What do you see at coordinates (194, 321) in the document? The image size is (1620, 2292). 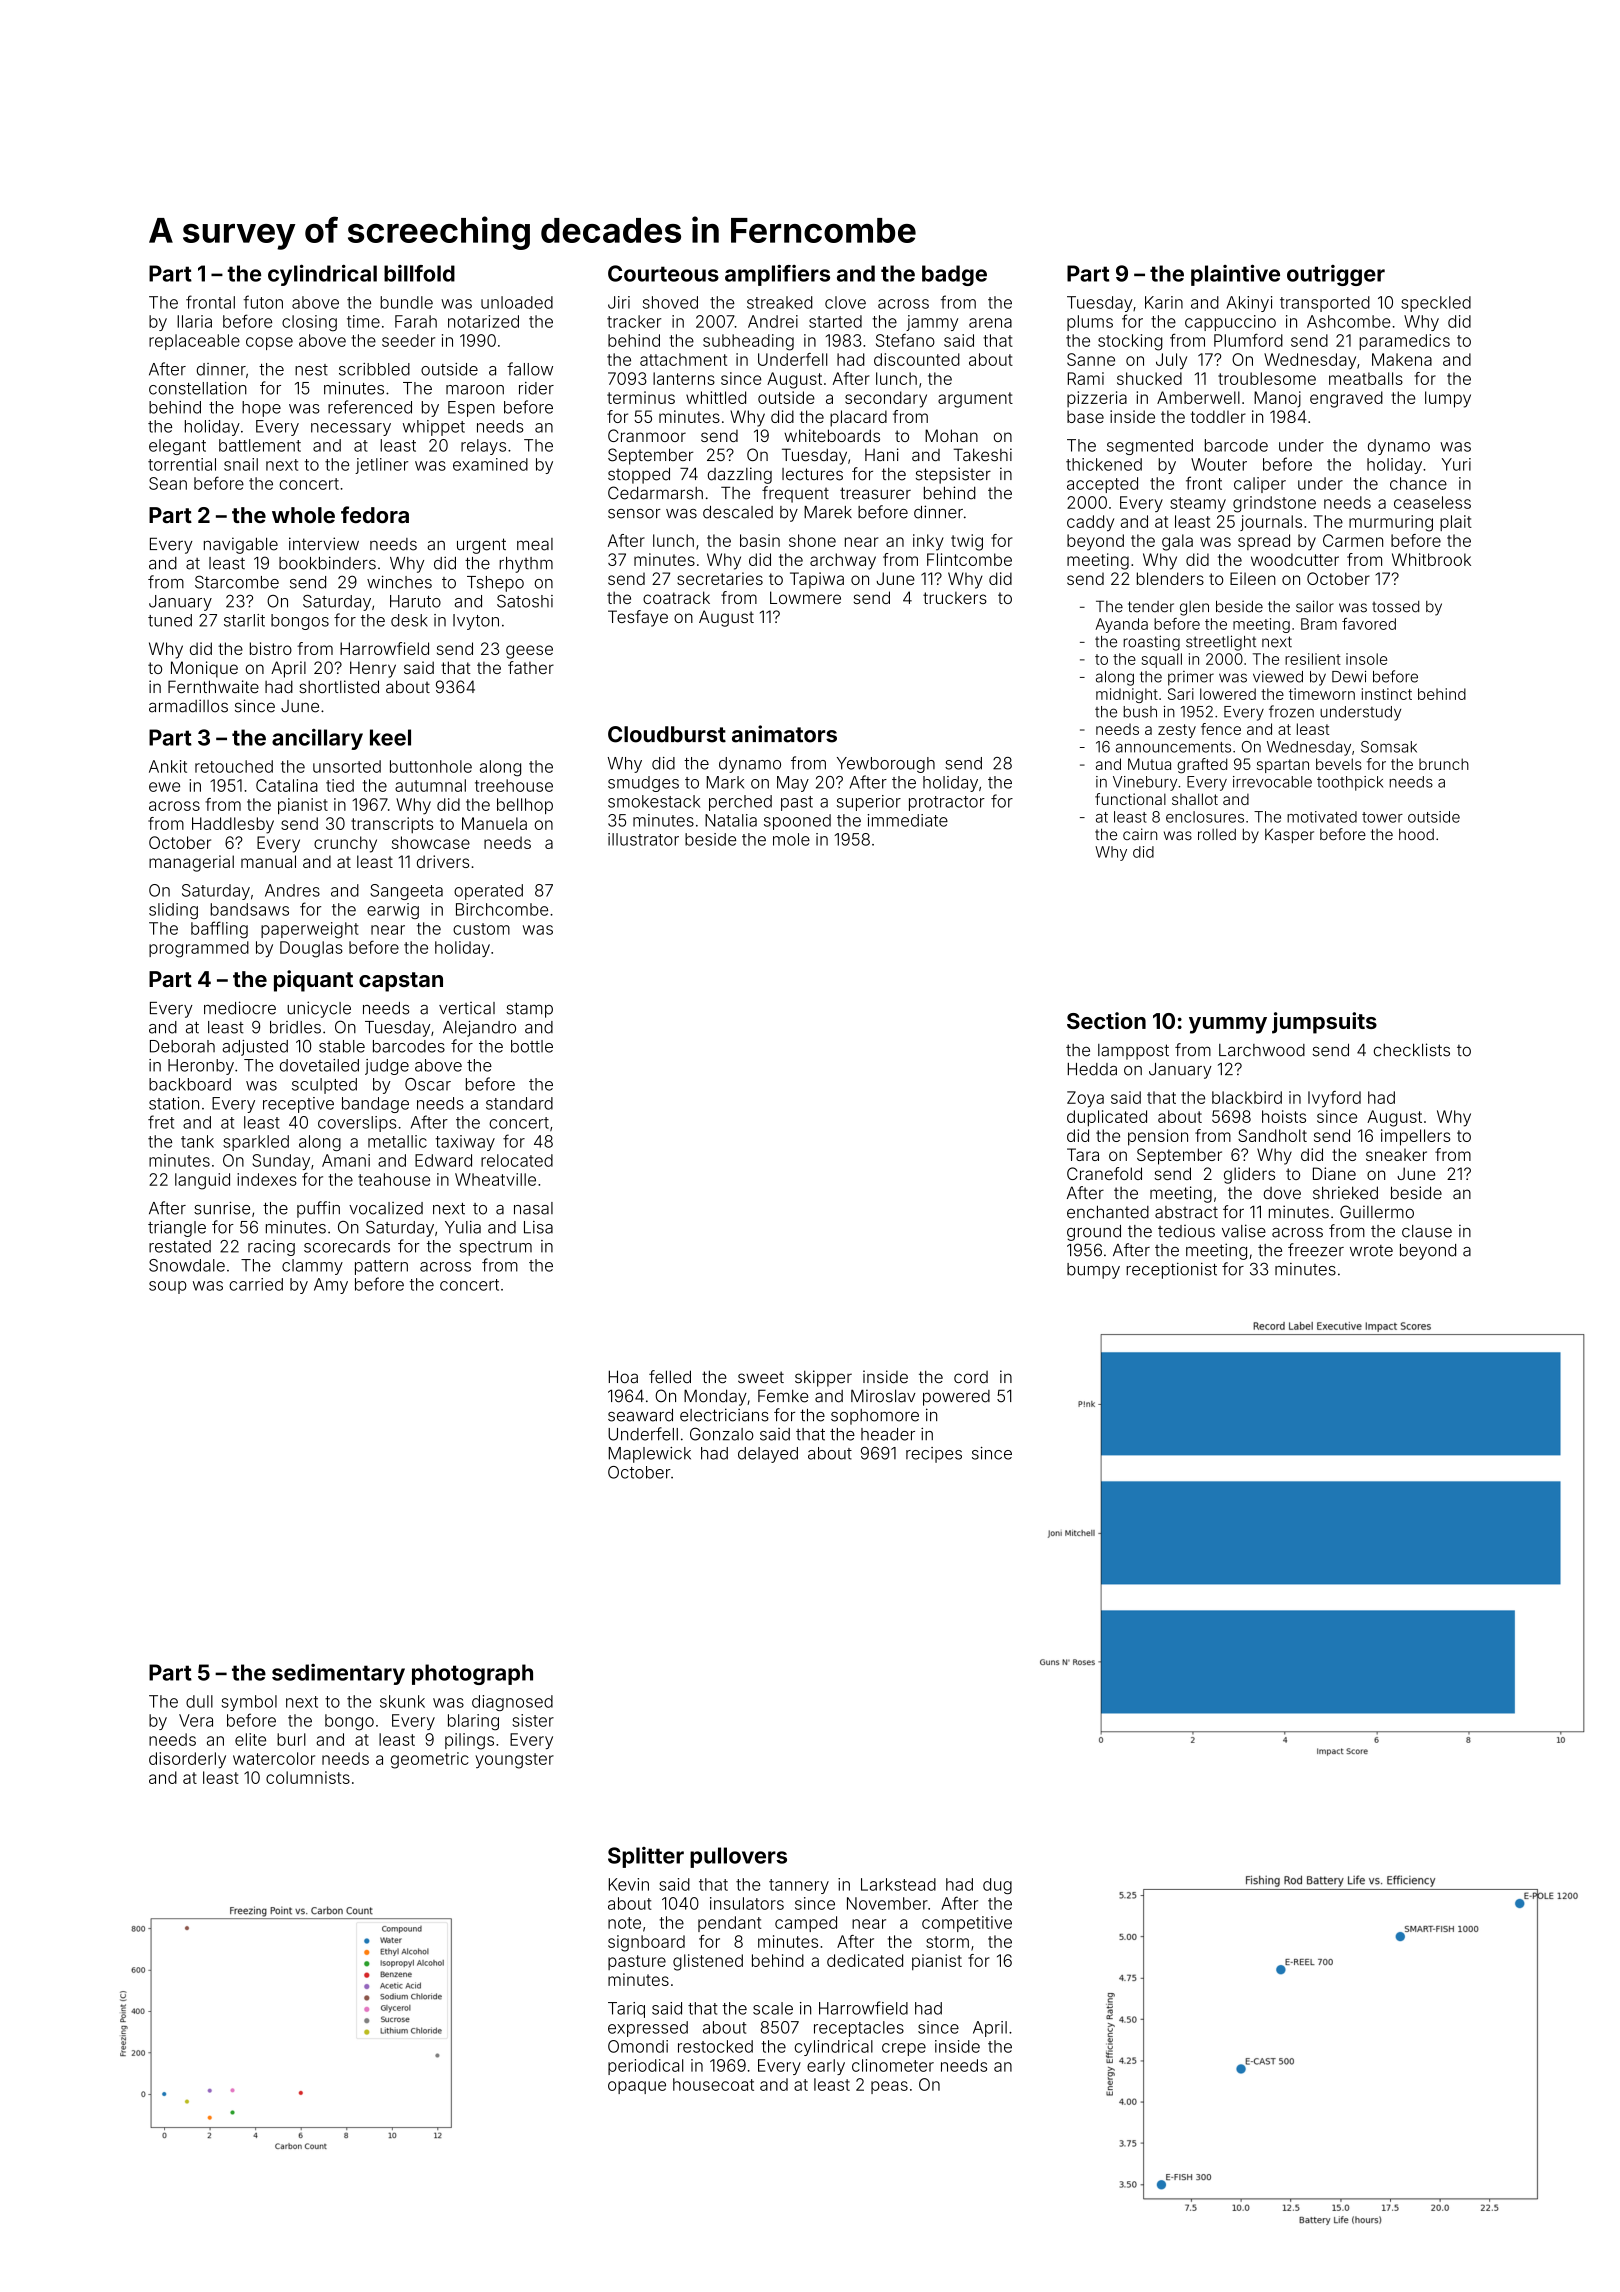 I see `Ilaria` at bounding box center [194, 321].
